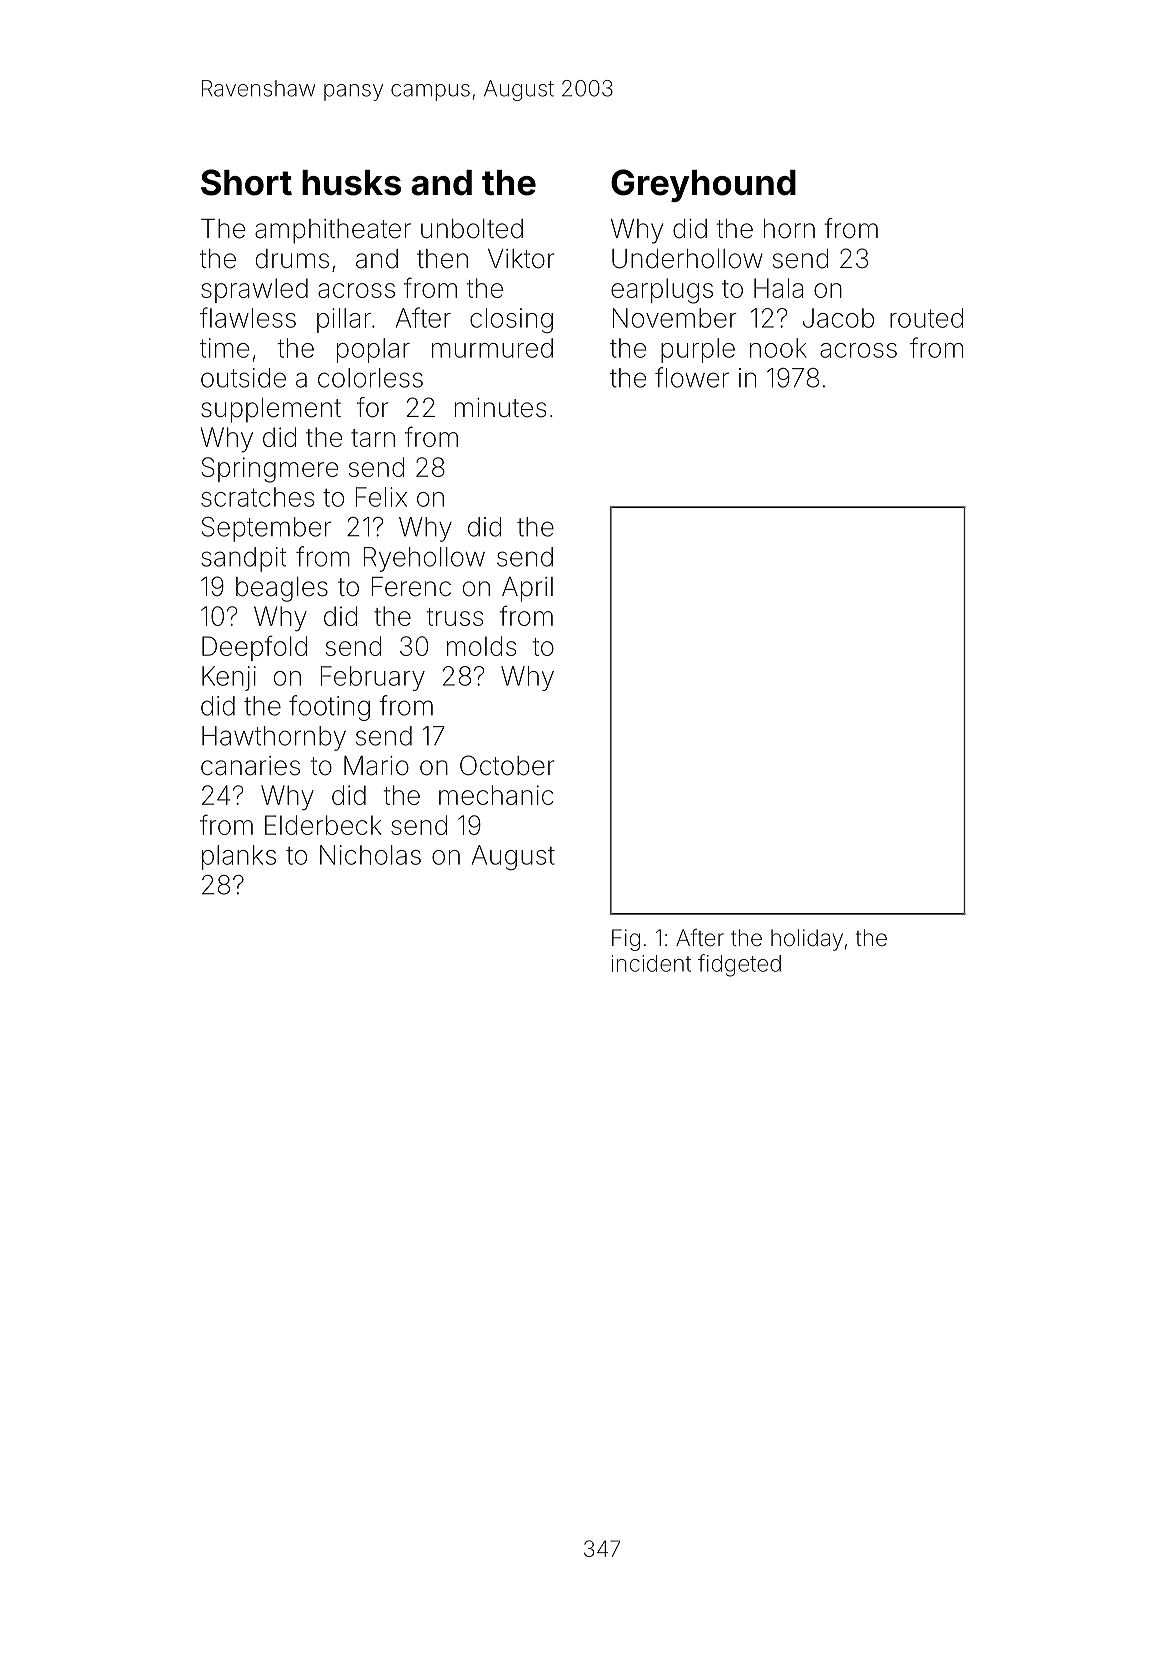 This screenshot has width=1165, height=1654. I want to click on Kenji, so click(229, 678).
